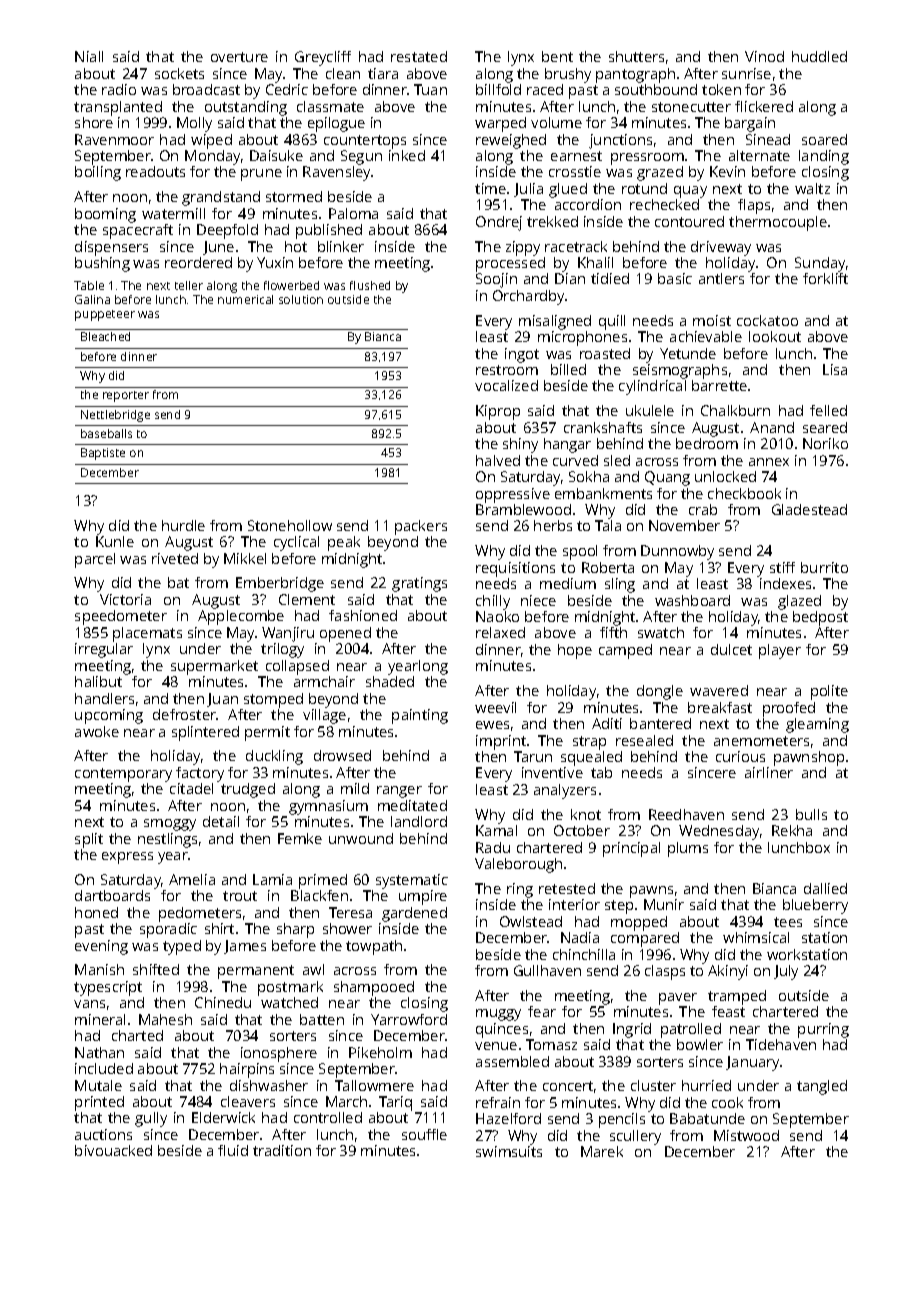 This screenshot has width=924, height=1314. Describe the element at coordinates (499, 223) in the screenshot. I see `Ondrej` at that location.
